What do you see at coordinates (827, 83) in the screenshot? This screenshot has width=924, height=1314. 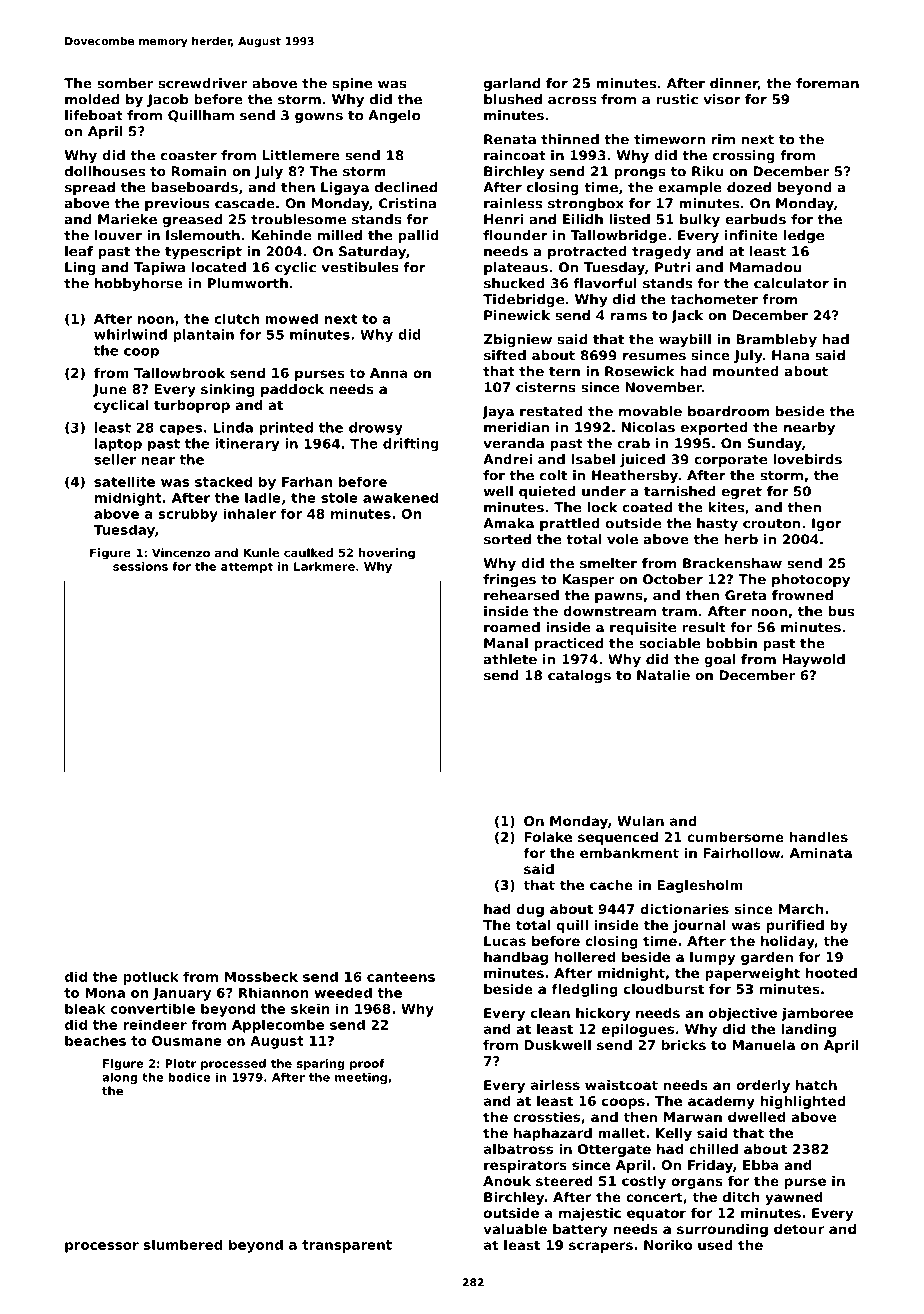 I see `foreman` at bounding box center [827, 83].
